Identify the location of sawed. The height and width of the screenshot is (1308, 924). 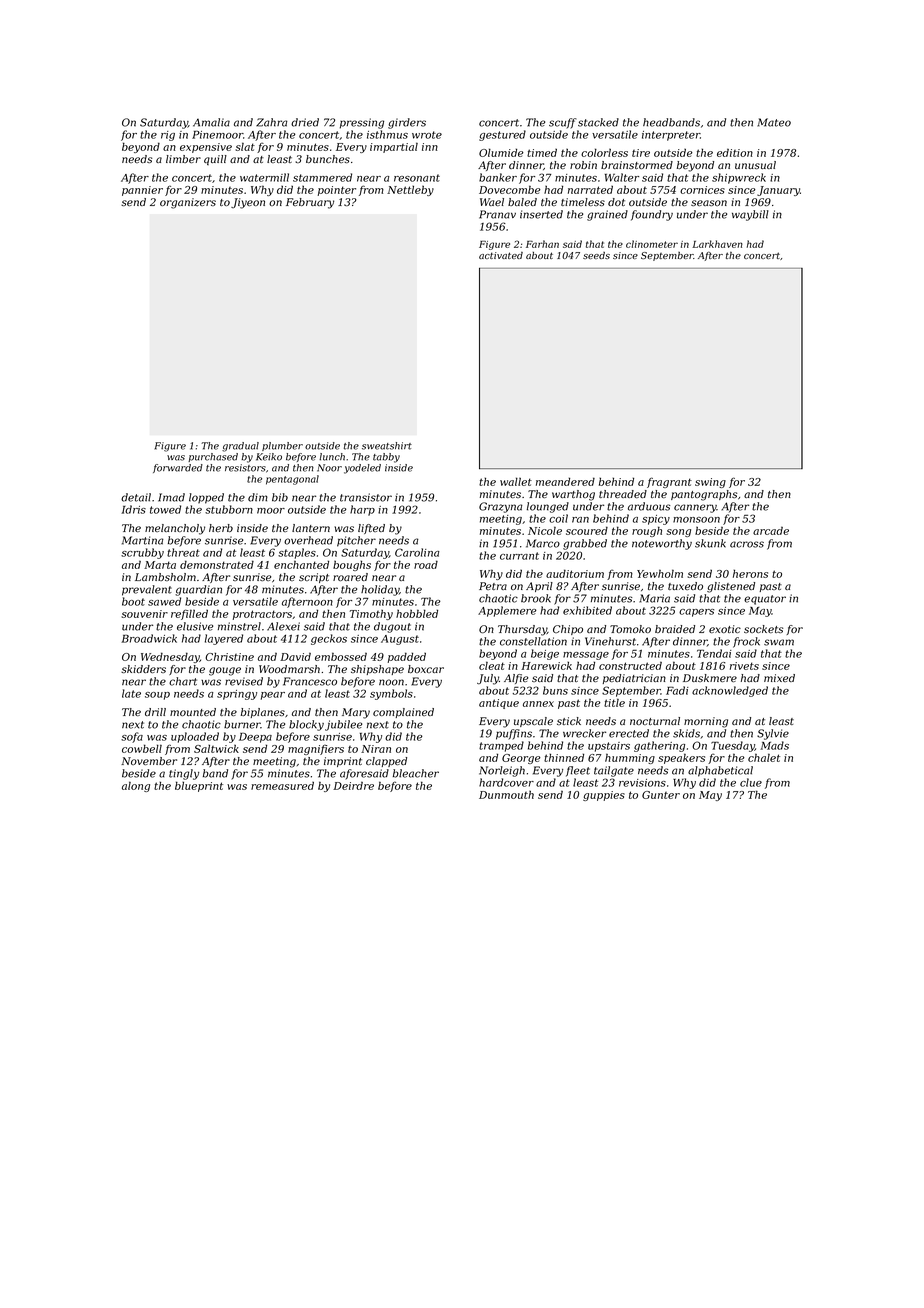
(164, 601).
